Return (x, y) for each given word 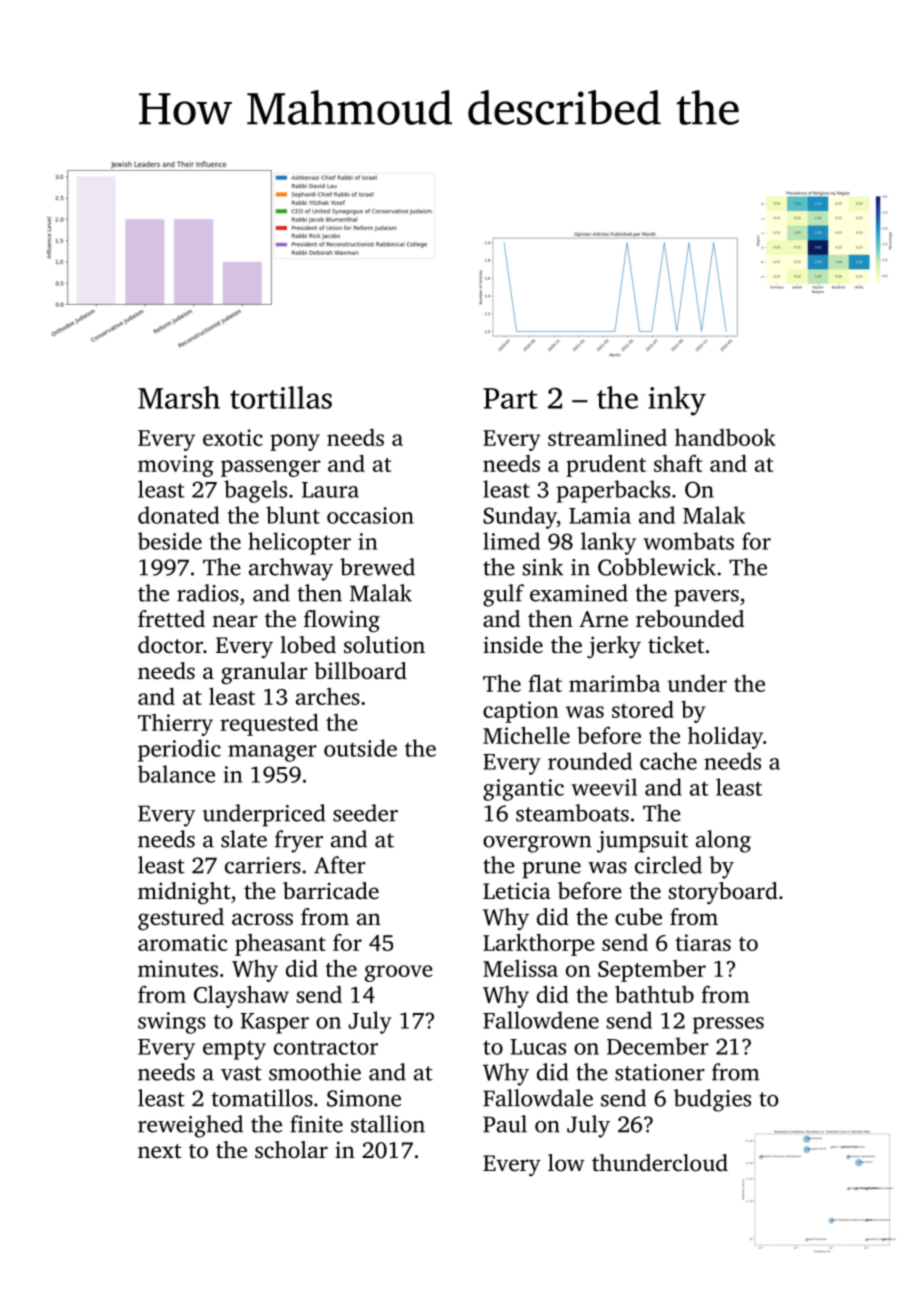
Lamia (600, 515)
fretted (171, 619)
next (160, 1151)
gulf (503, 595)
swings (172, 1023)
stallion (388, 1124)
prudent (606, 465)
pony (295, 442)
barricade (331, 891)
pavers (706, 598)
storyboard (723, 893)
